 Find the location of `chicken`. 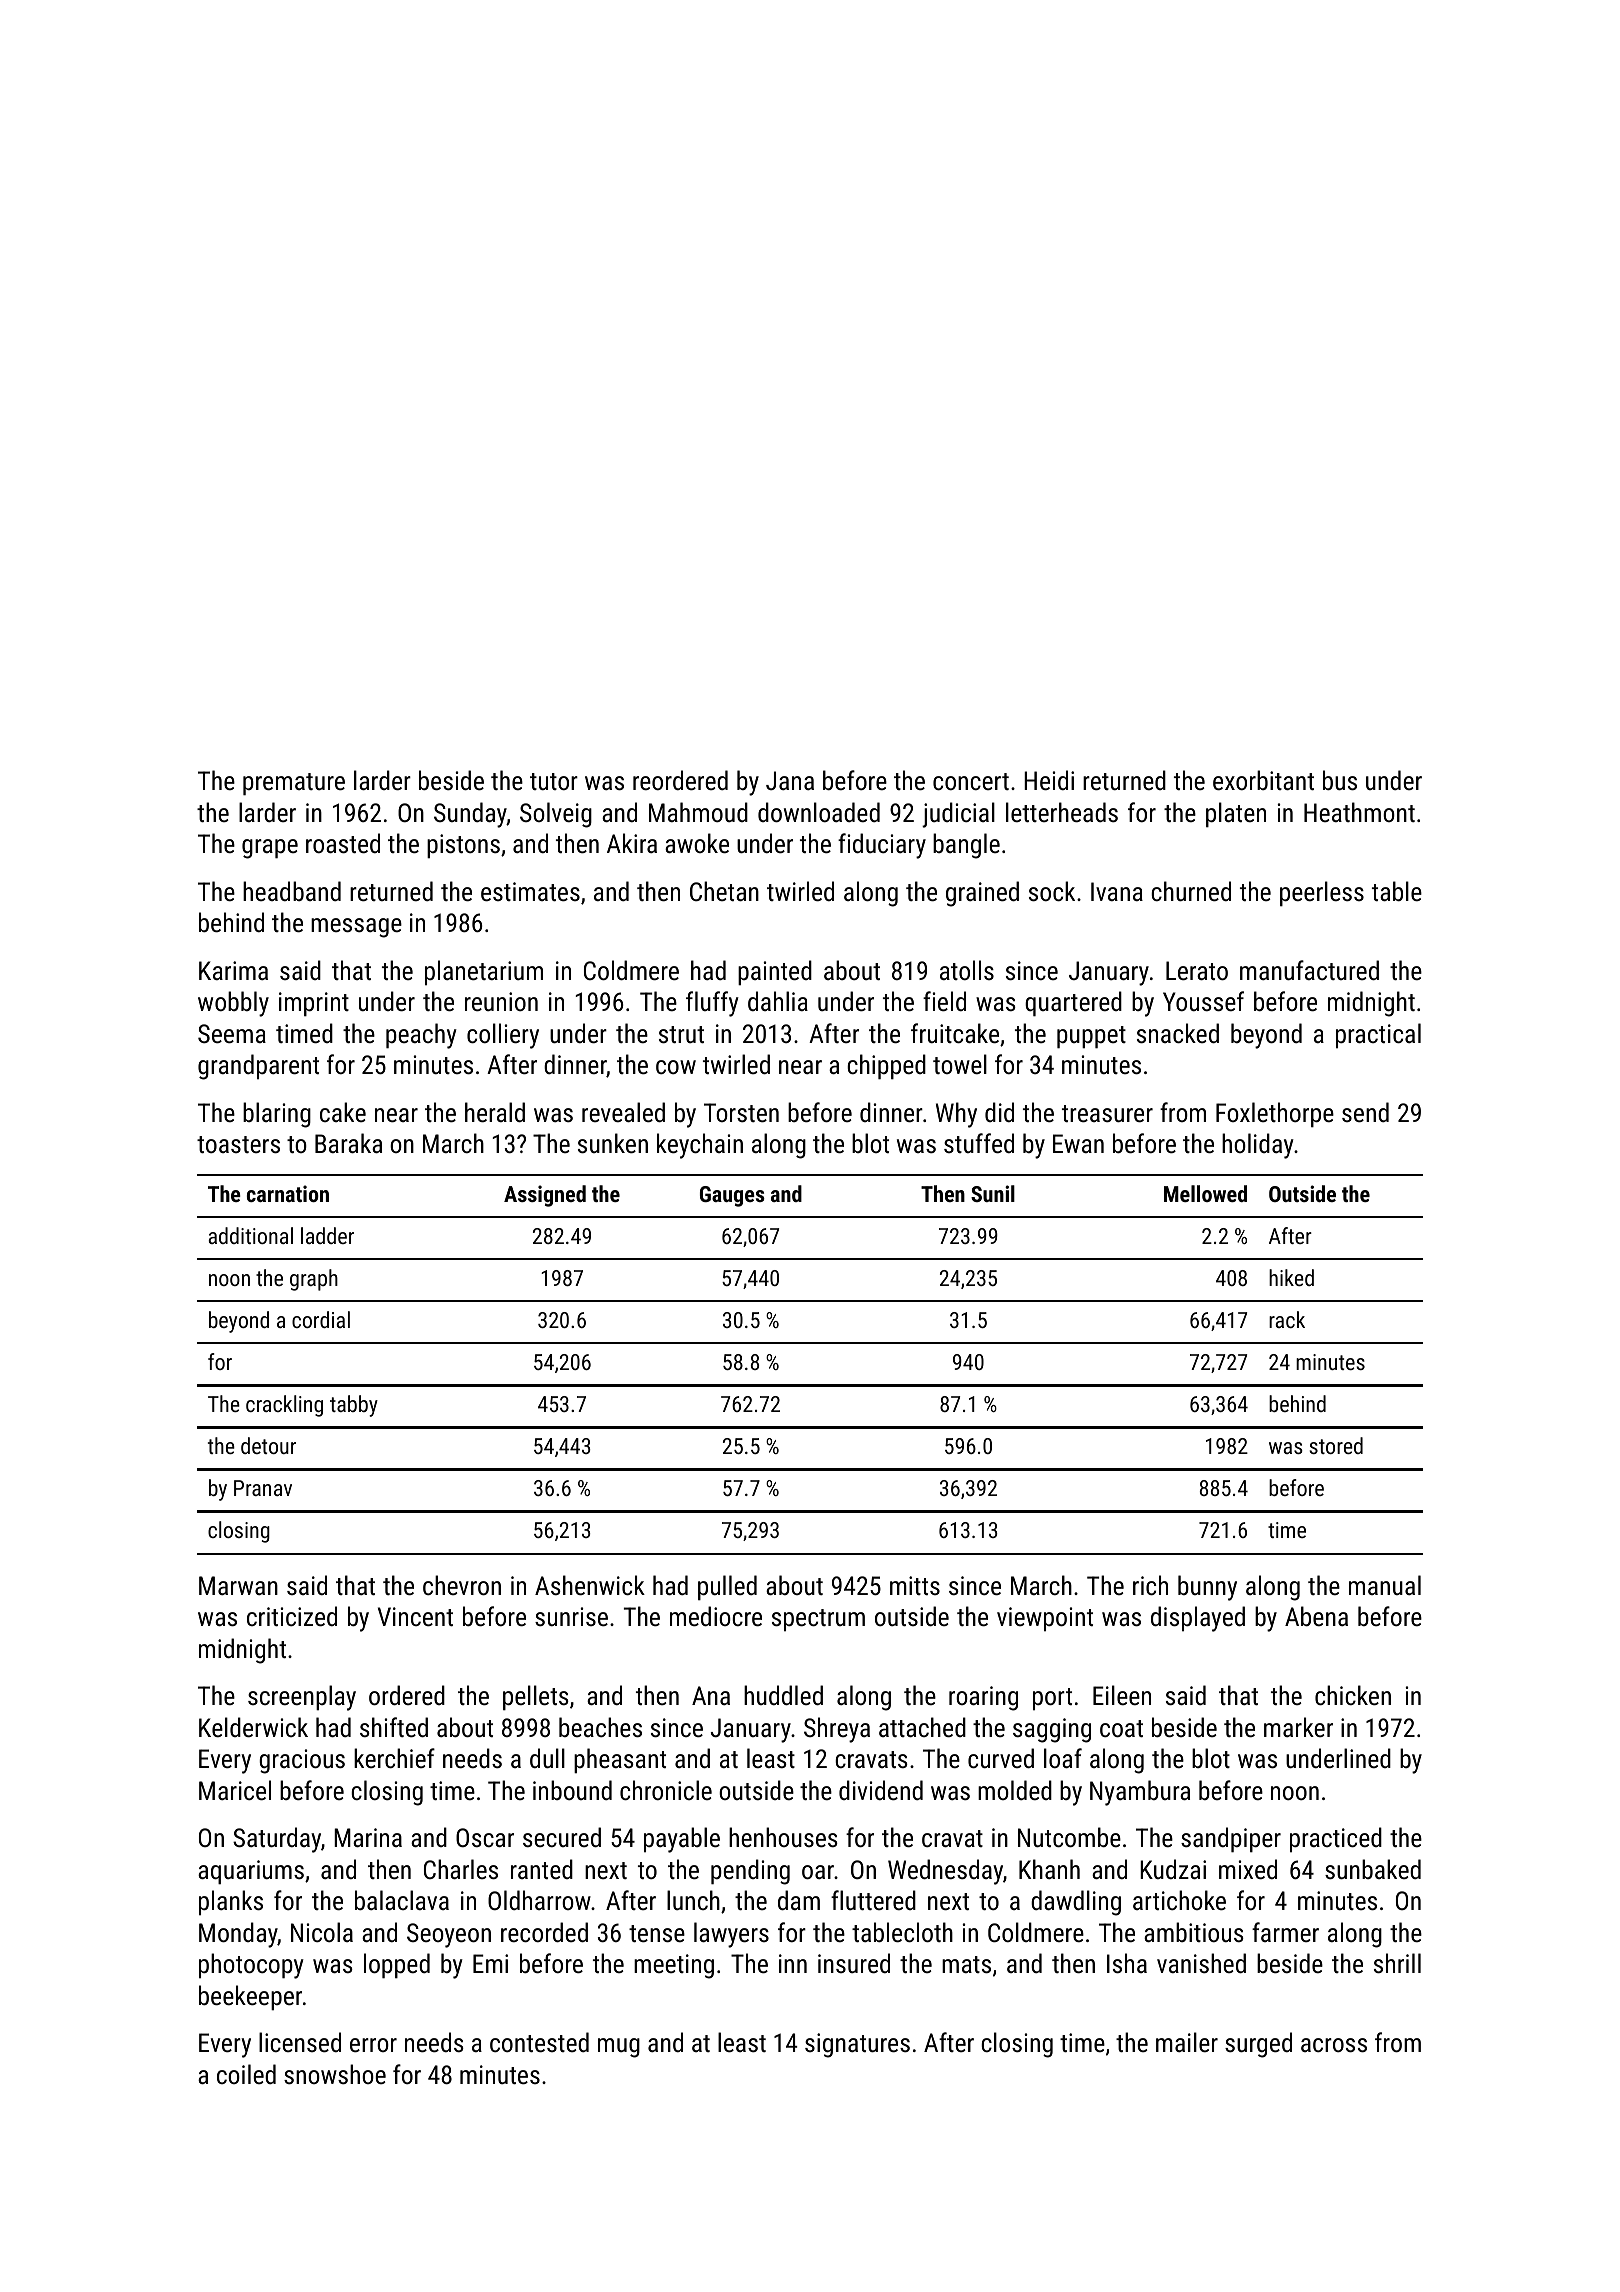

chicken is located at coordinates (1353, 1695).
